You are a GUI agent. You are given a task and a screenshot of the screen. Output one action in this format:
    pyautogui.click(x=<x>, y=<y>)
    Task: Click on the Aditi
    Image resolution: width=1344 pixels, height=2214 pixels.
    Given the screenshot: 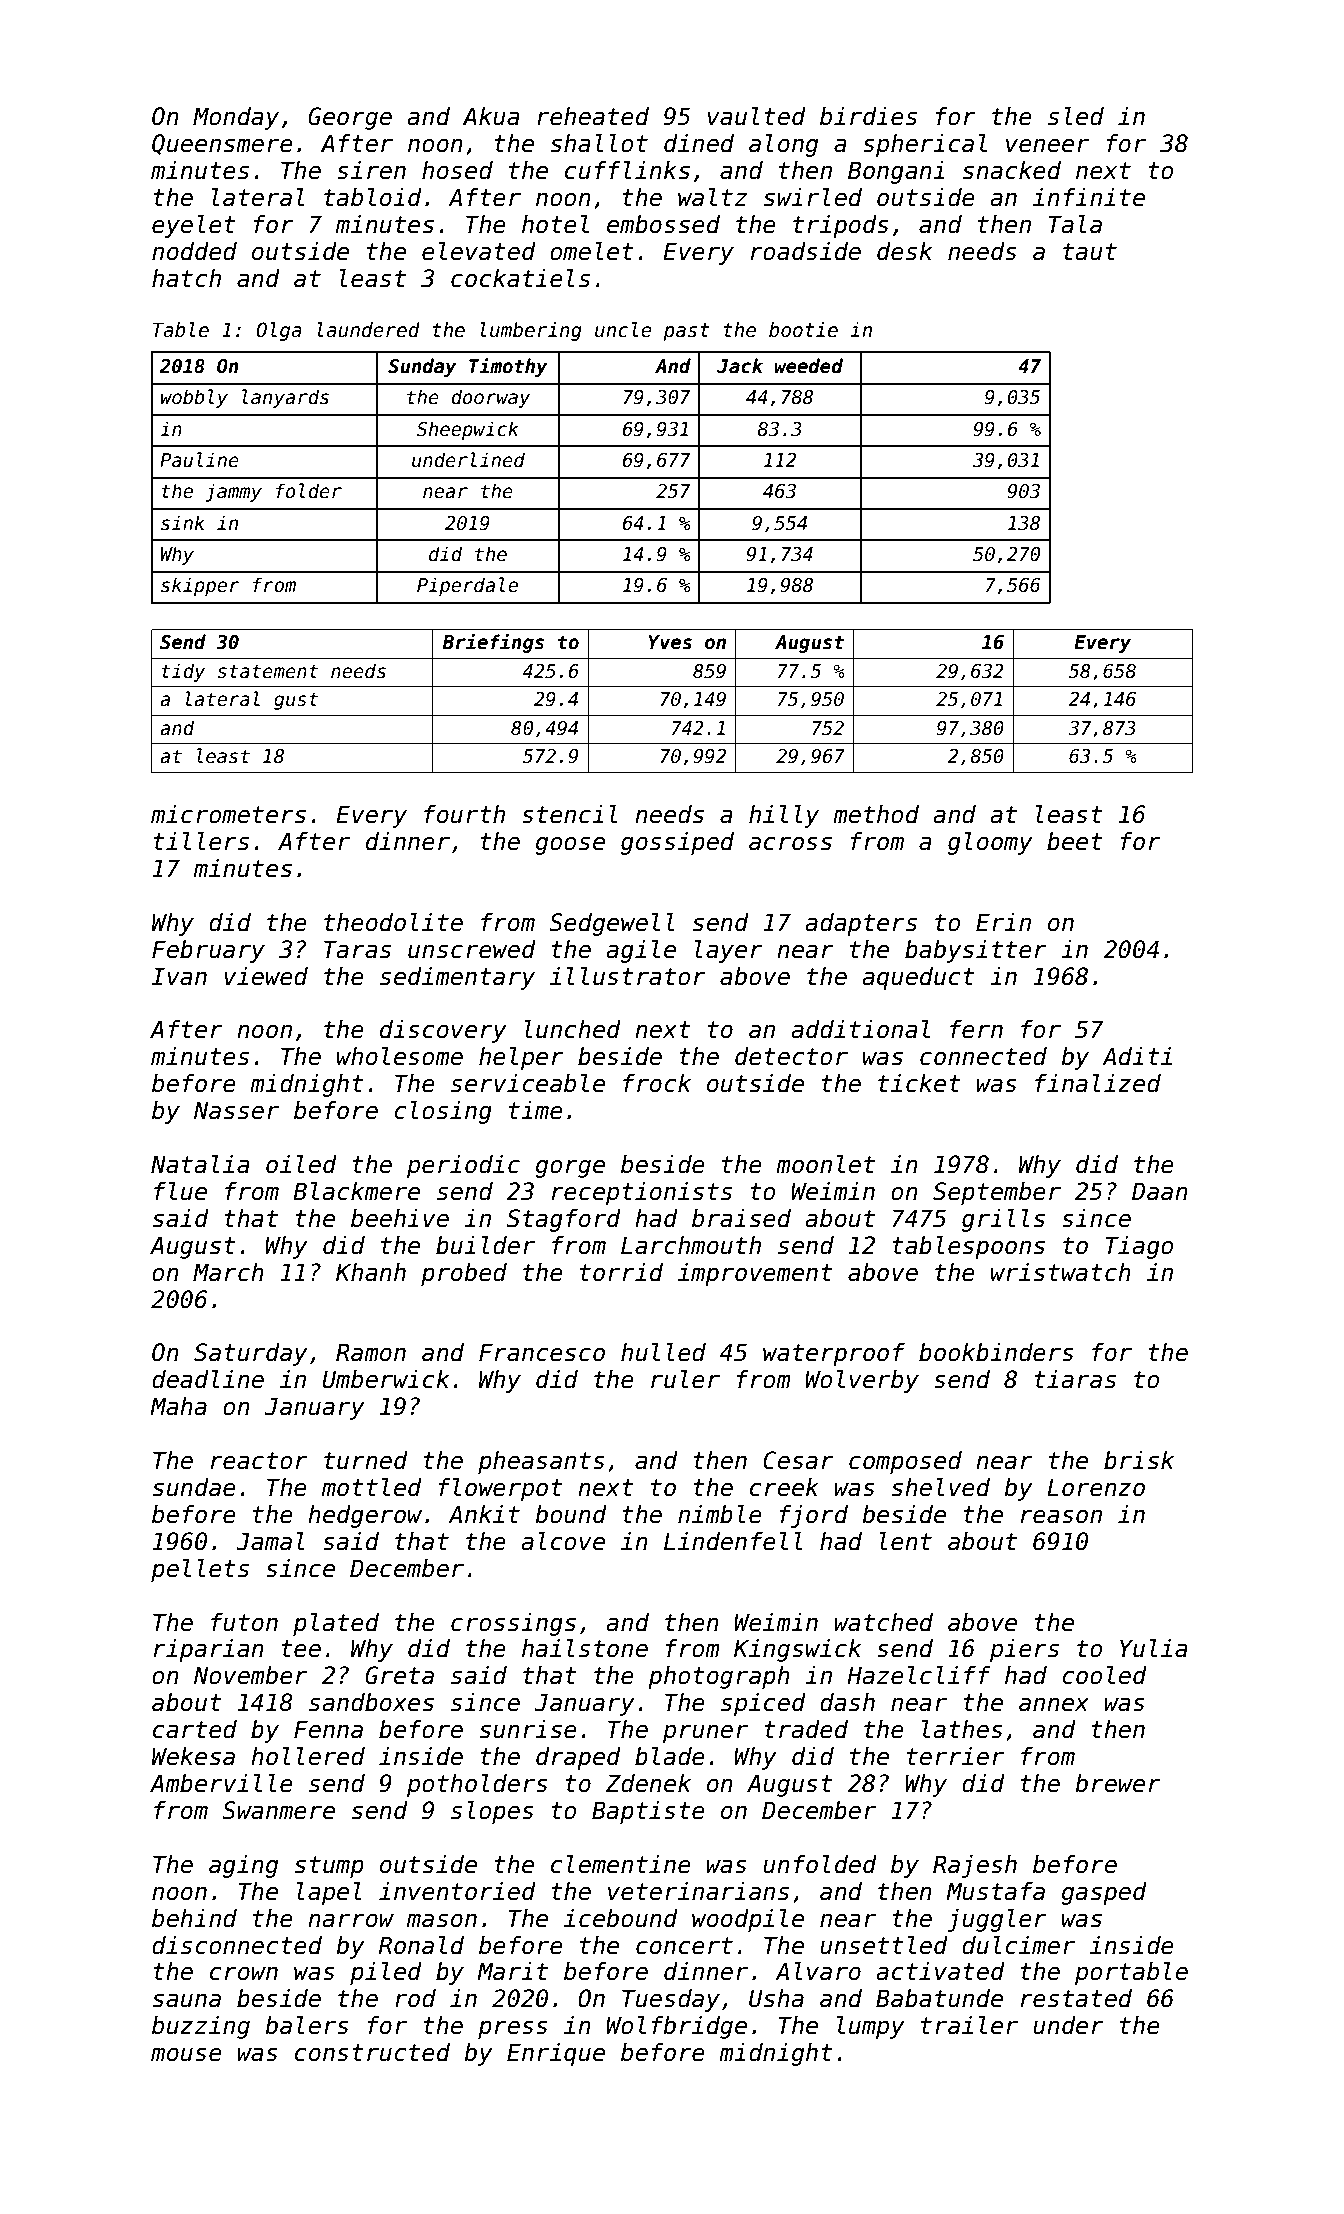 What is the action you would take?
    pyautogui.click(x=1137, y=1056)
